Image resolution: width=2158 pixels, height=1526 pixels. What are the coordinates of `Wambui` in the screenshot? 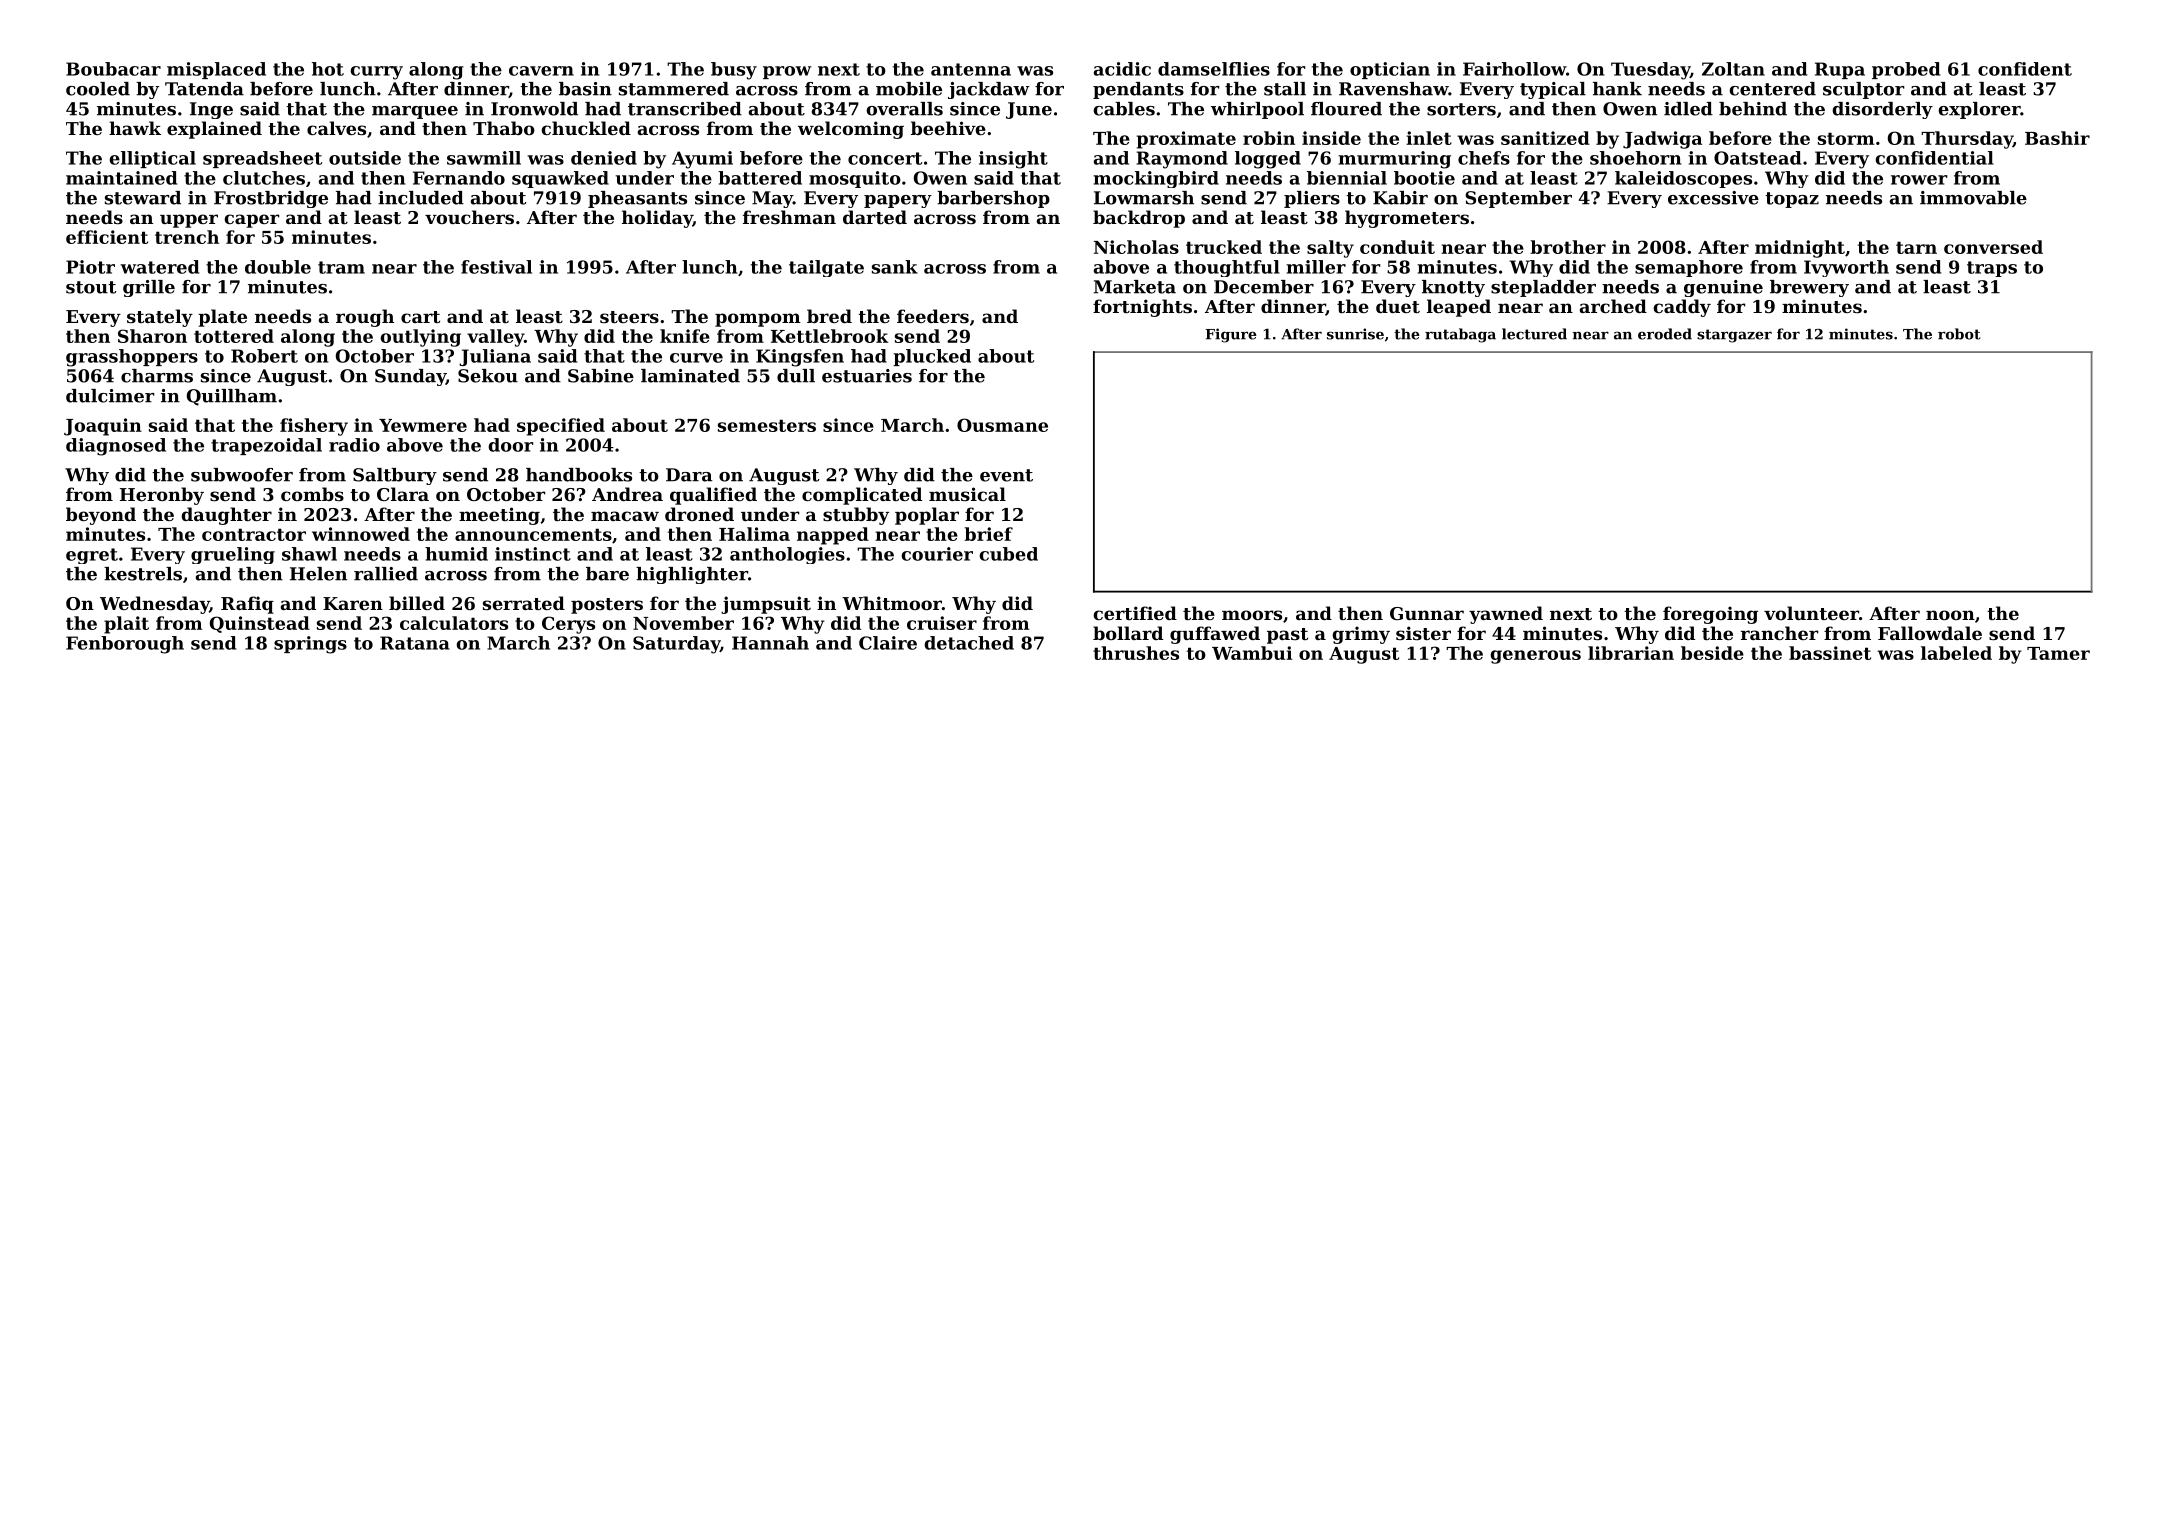 It's located at (1252, 653).
